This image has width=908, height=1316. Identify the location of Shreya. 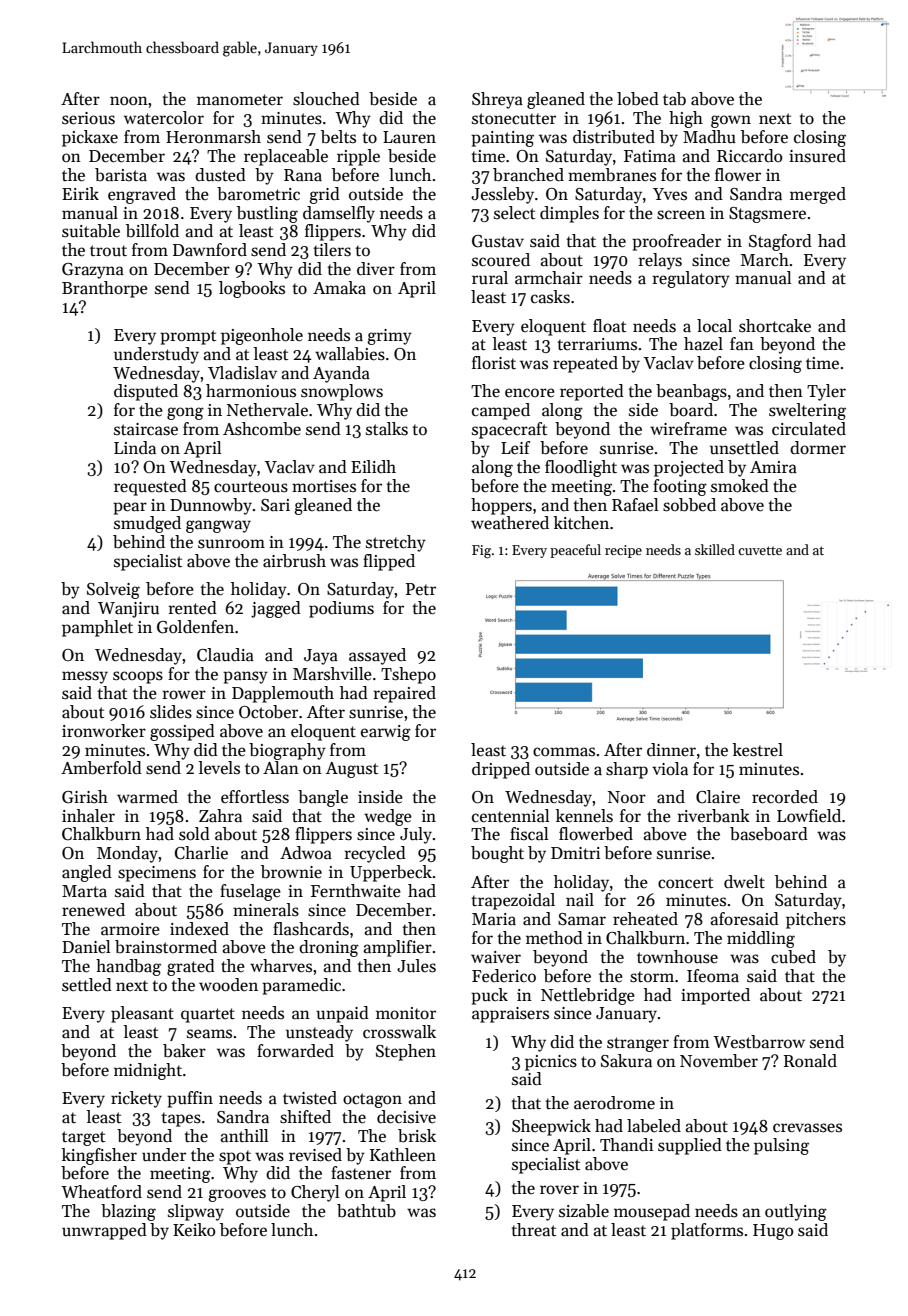
(497, 100).
